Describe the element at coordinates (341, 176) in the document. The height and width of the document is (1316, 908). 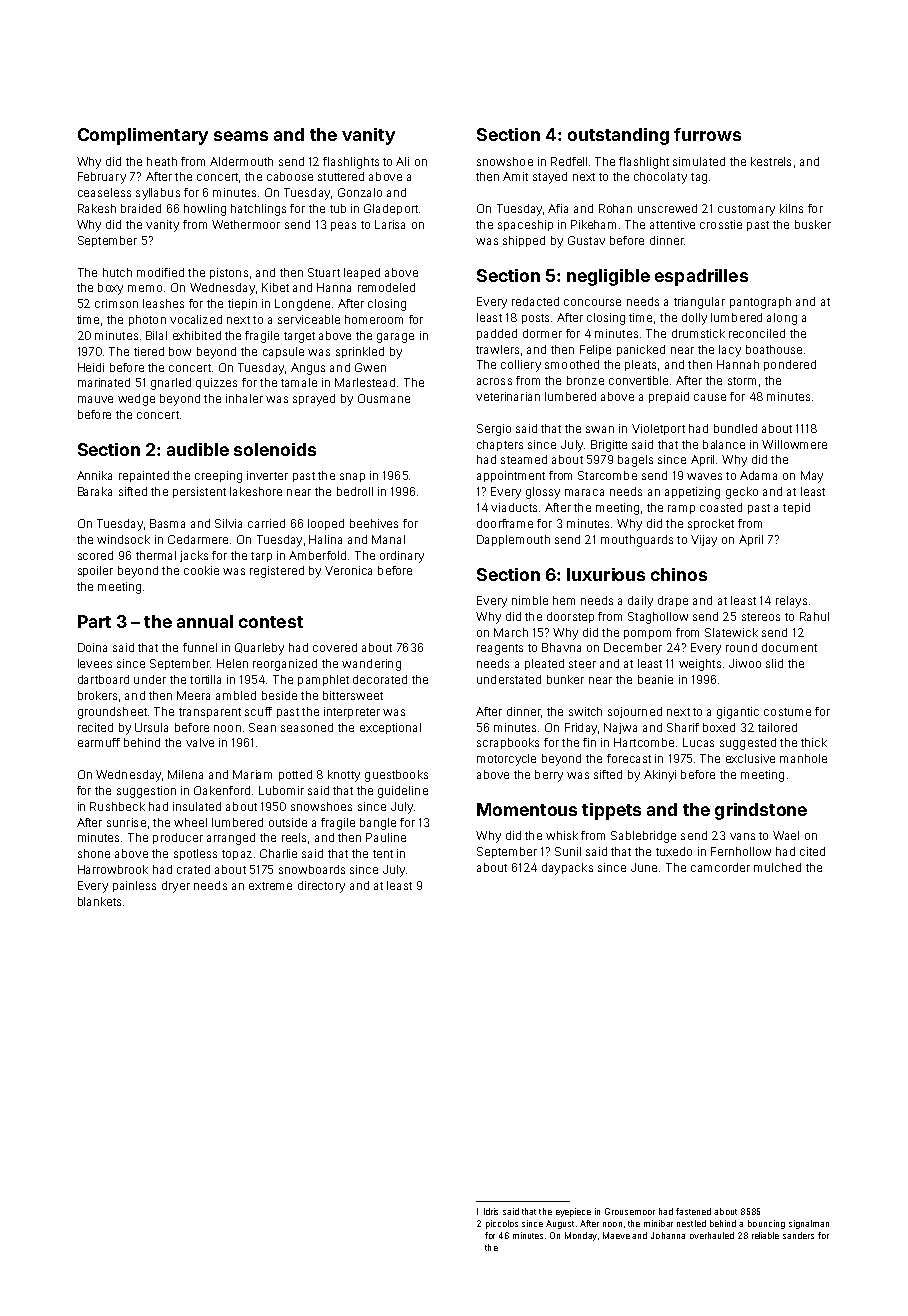
I see `stuttered` at that location.
